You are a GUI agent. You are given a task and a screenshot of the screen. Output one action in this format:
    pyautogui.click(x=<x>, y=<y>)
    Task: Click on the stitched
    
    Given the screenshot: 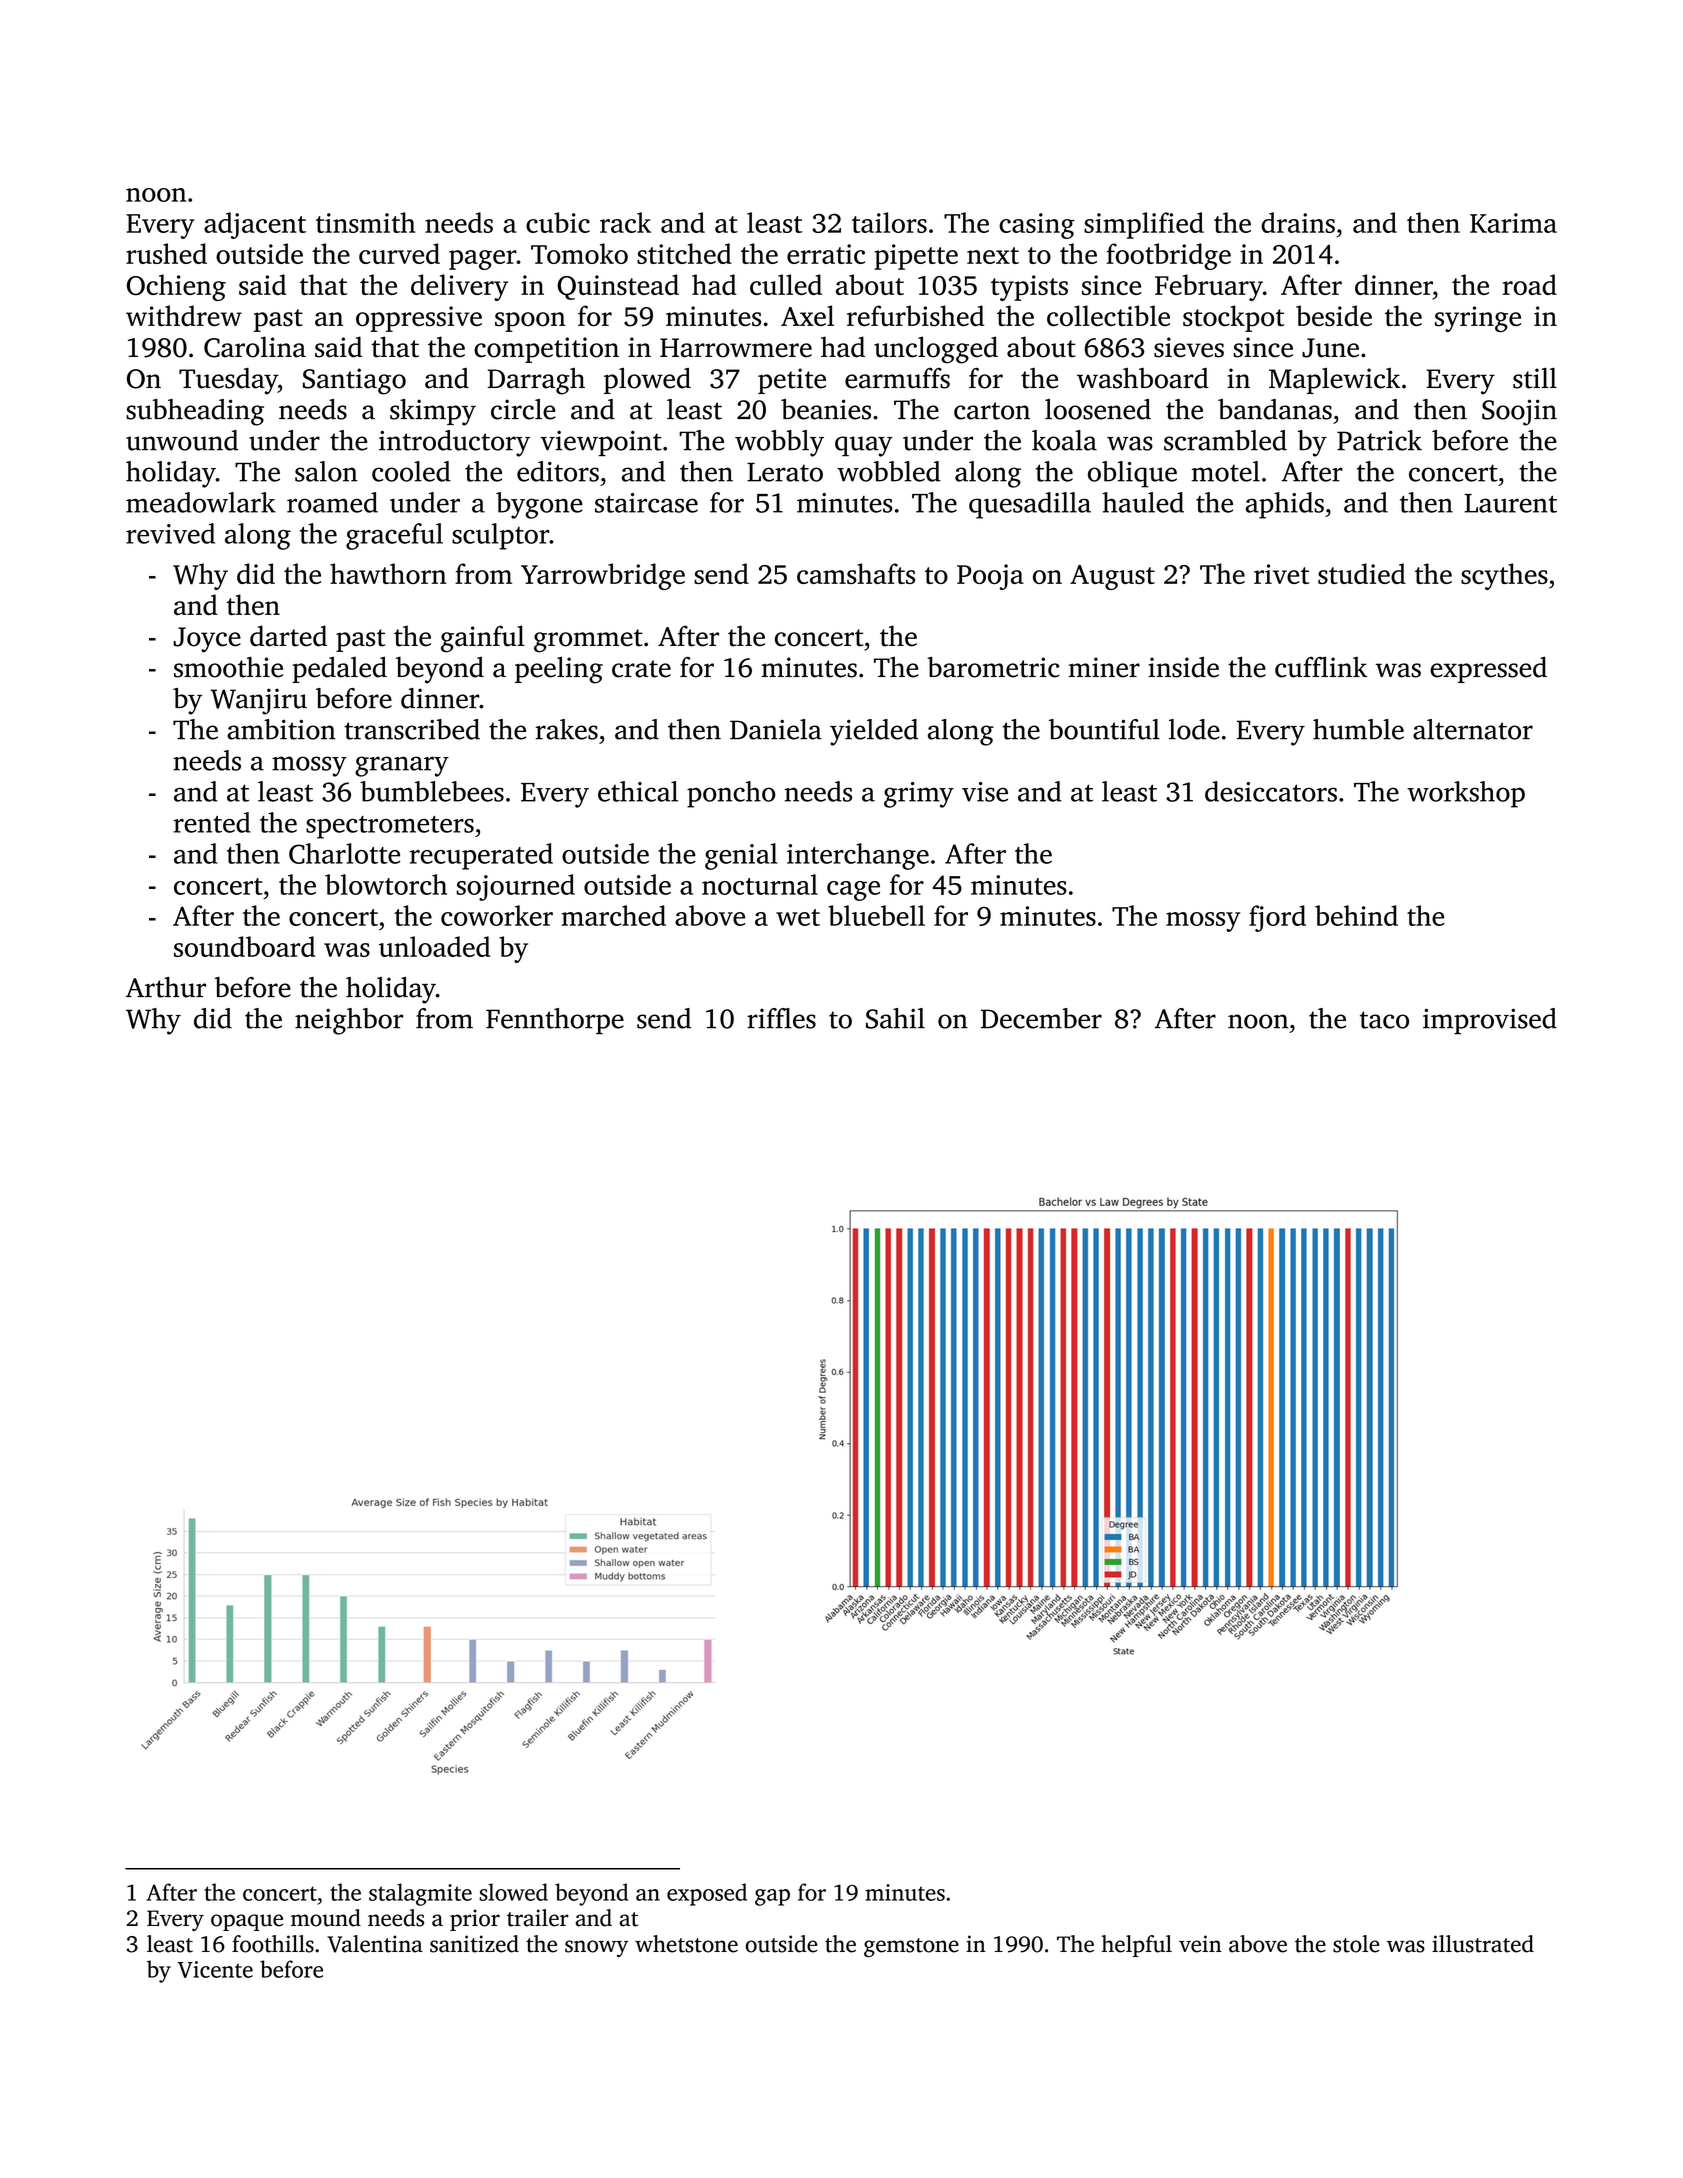 What is the action you would take?
    pyautogui.click(x=684, y=253)
